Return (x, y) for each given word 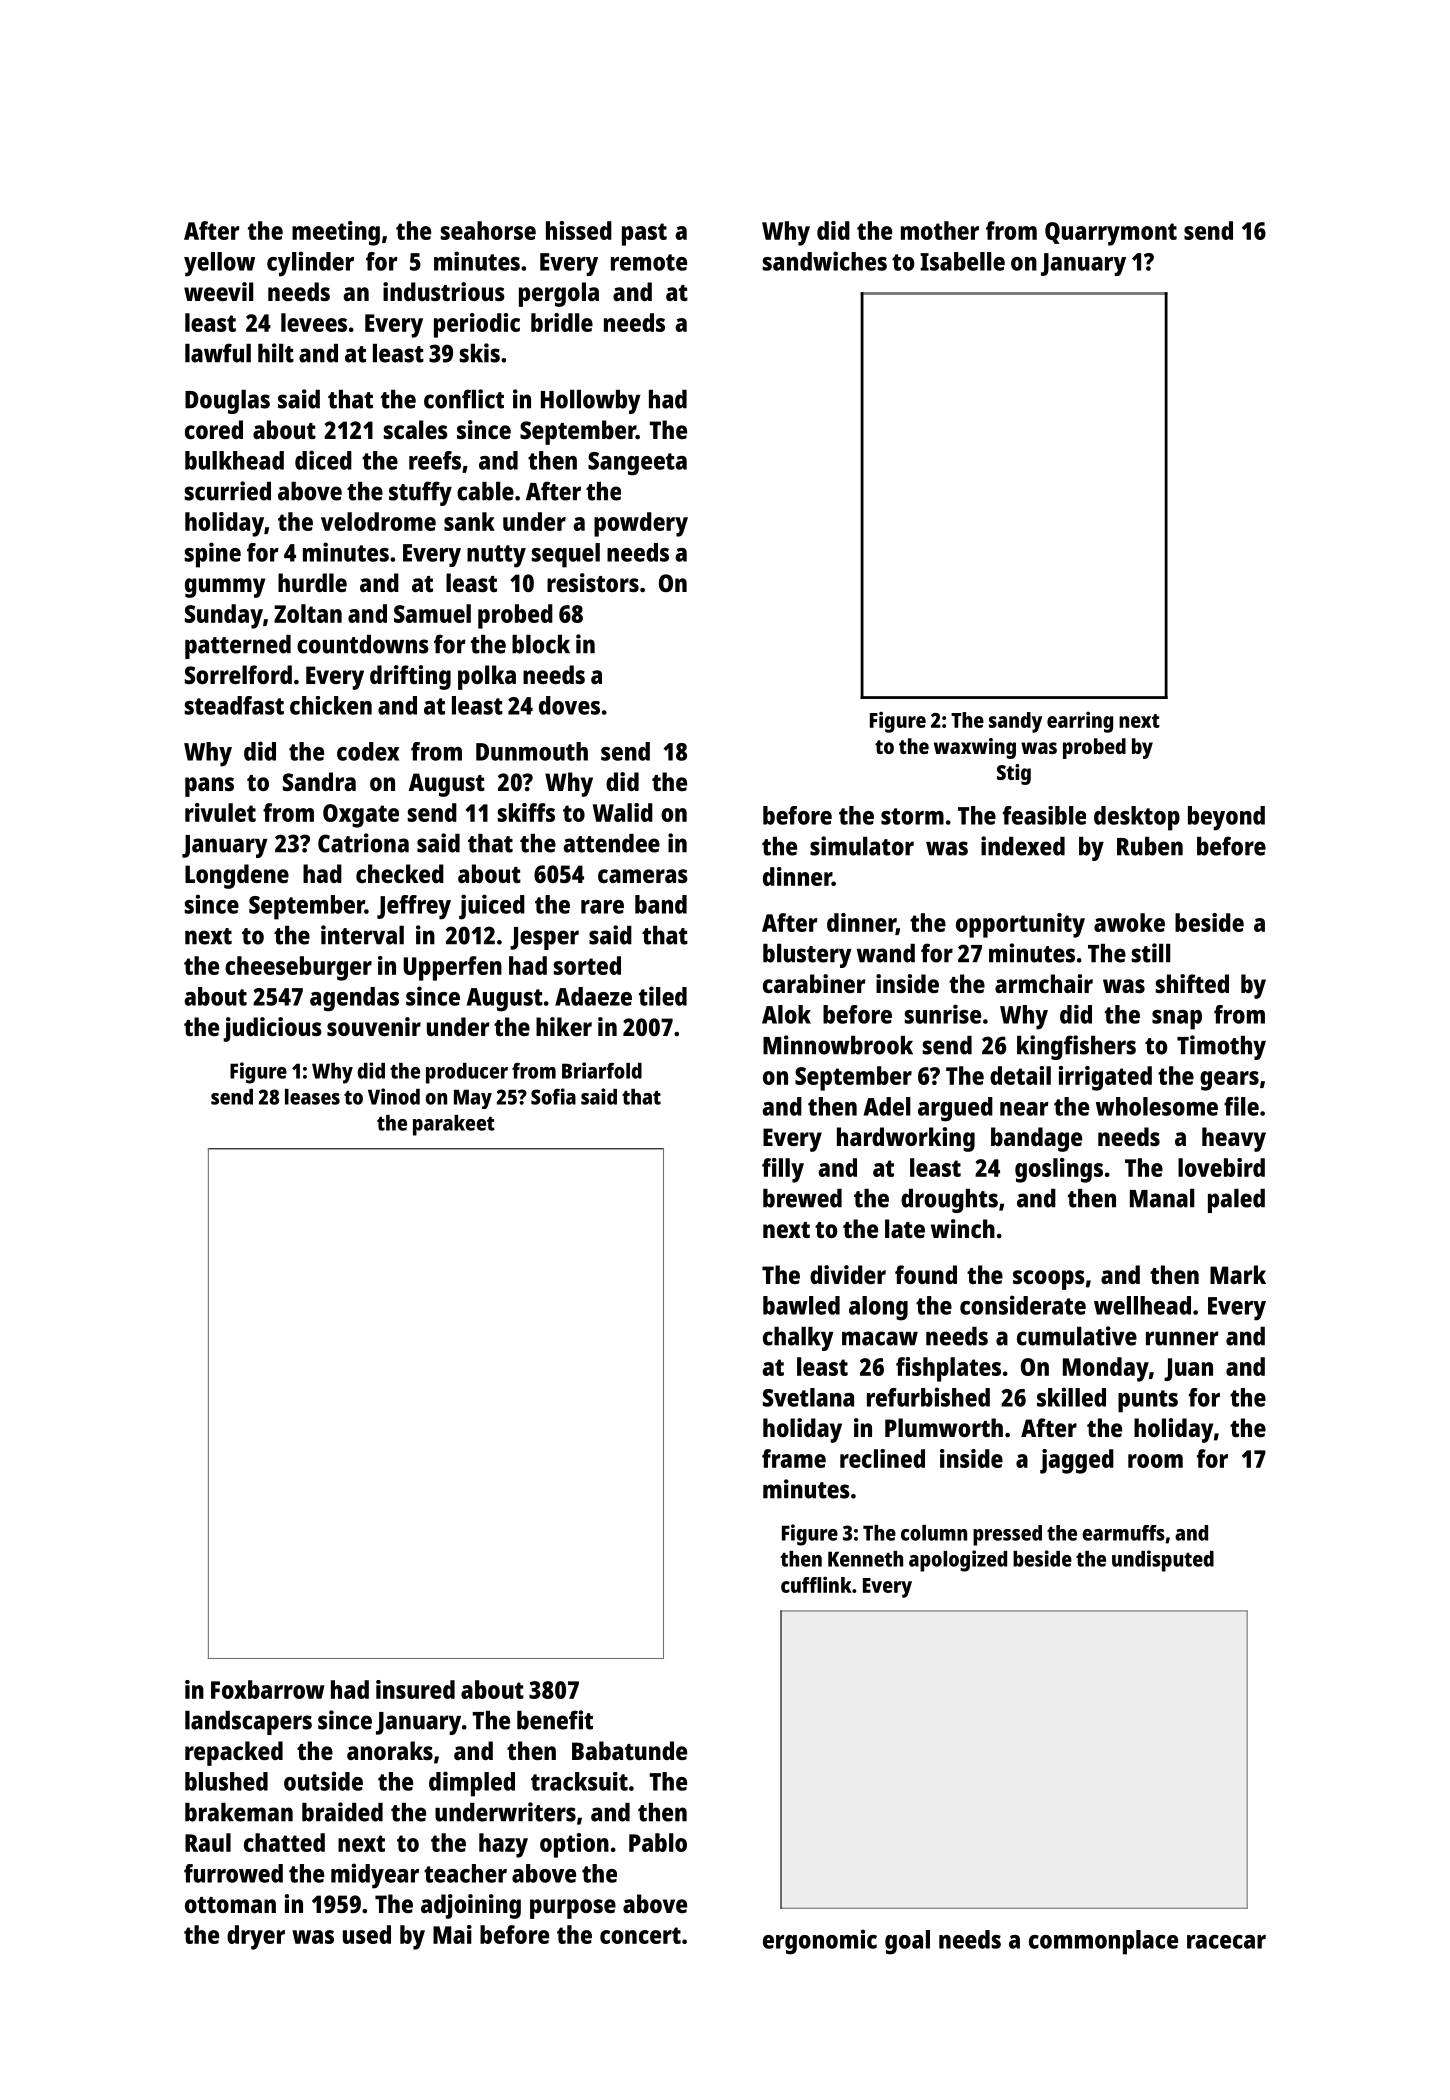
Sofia (553, 1096)
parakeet (454, 1125)
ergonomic (820, 1942)
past (644, 234)
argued (955, 1109)
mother (940, 230)
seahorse (488, 230)
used (367, 1934)
